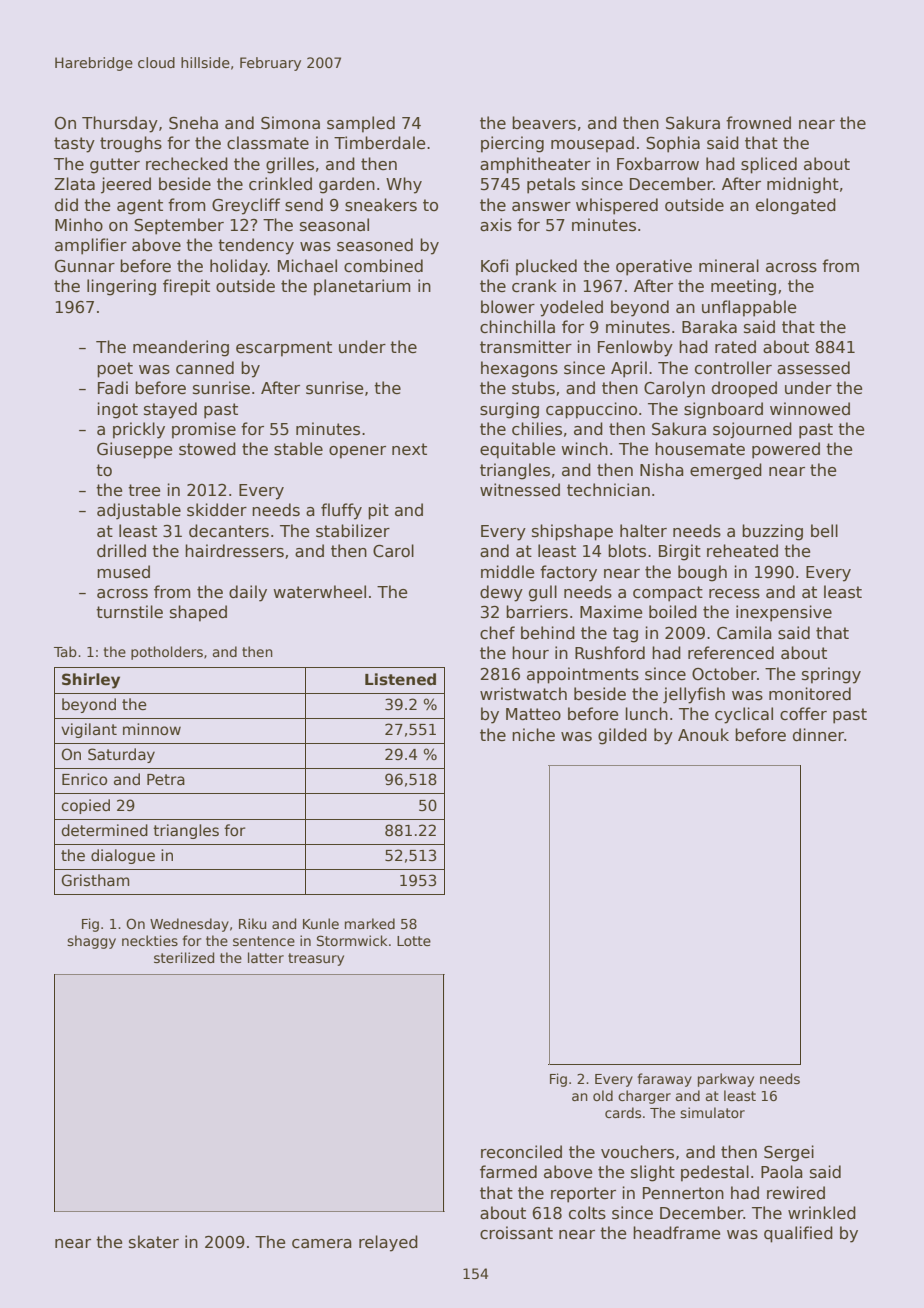 Image resolution: width=924 pixels, height=1308 pixels. I want to click on Simona, so click(290, 123).
